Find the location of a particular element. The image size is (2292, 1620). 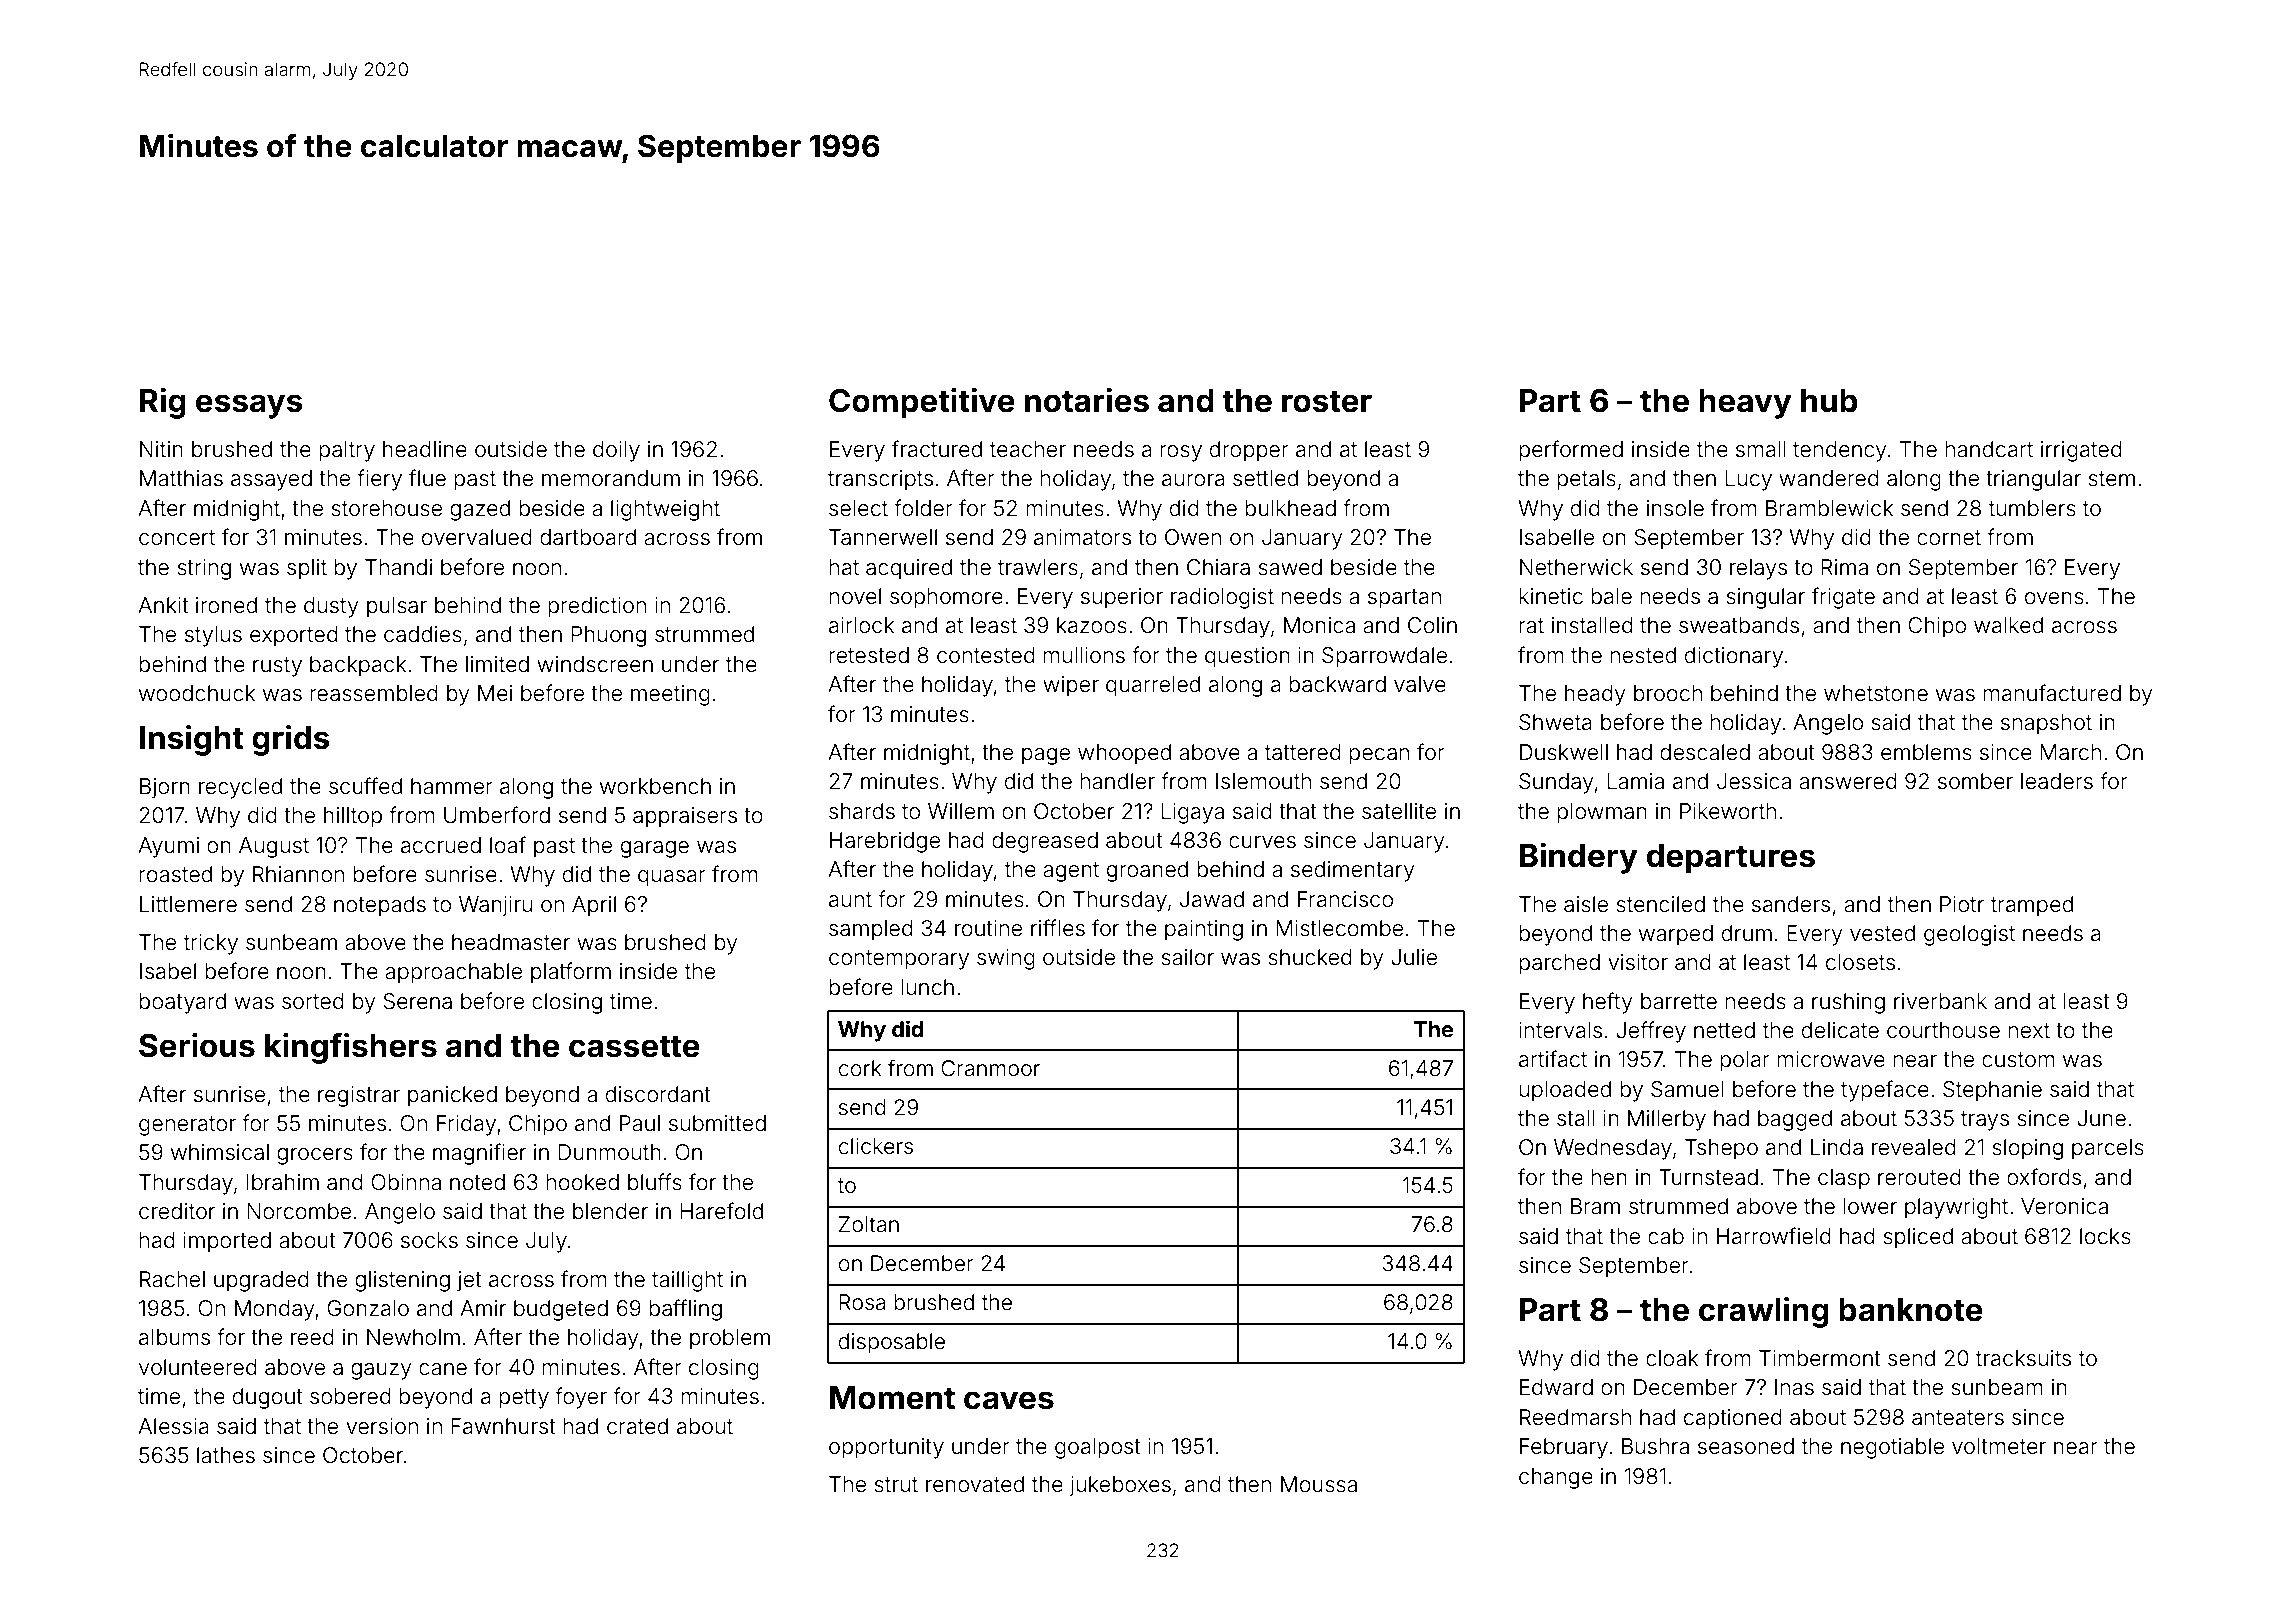

bagged is located at coordinates (1795, 1120).
